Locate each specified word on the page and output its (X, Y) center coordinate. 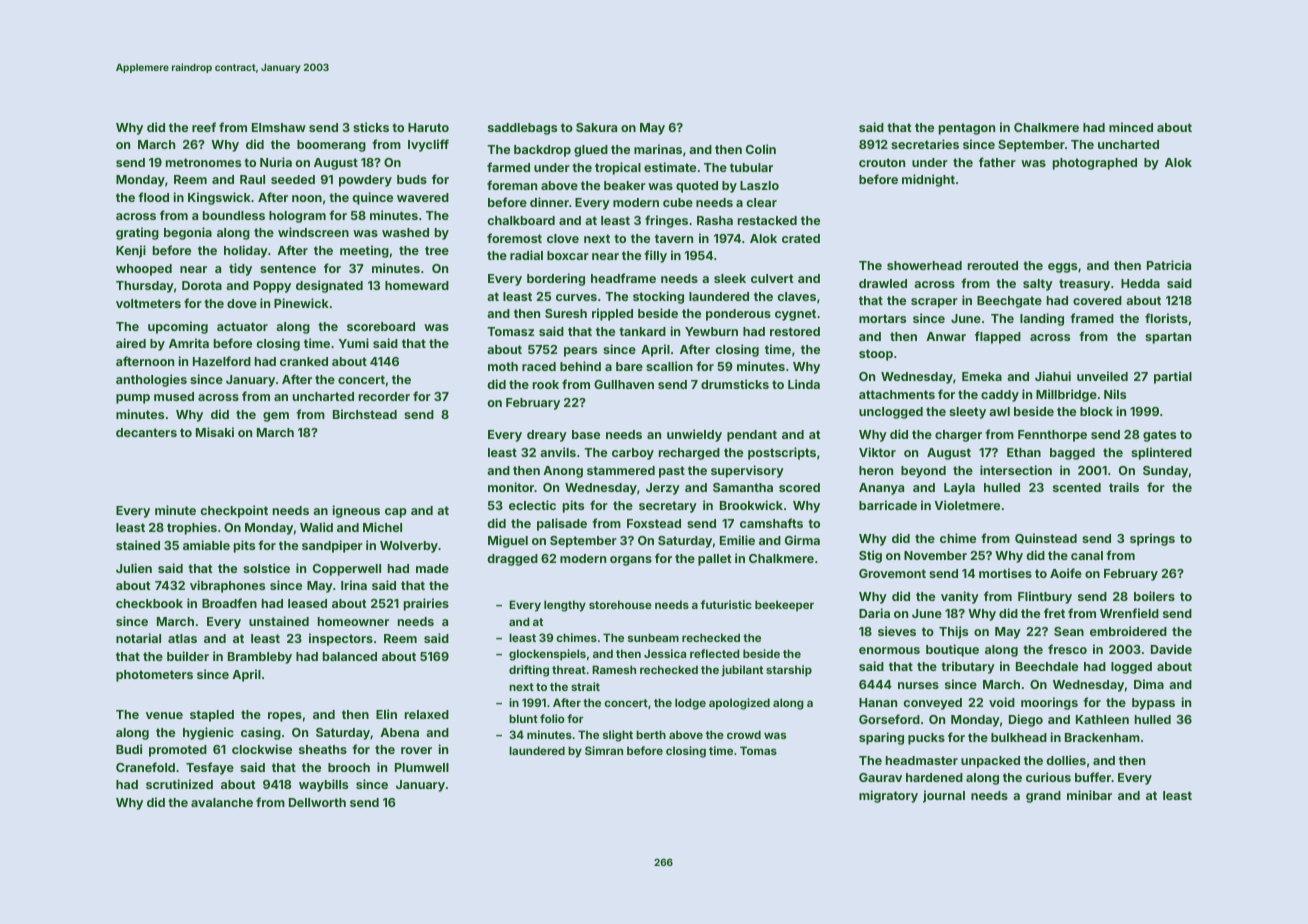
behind (580, 366)
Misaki (215, 432)
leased (307, 603)
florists (1166, 318)
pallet (715, 560)
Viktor (877, 452)
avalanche (222, 802)
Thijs (953, 632)
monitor (511, 487)
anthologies (151, 380)
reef (204, 127)
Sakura (596, 127)
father (997, 162)
